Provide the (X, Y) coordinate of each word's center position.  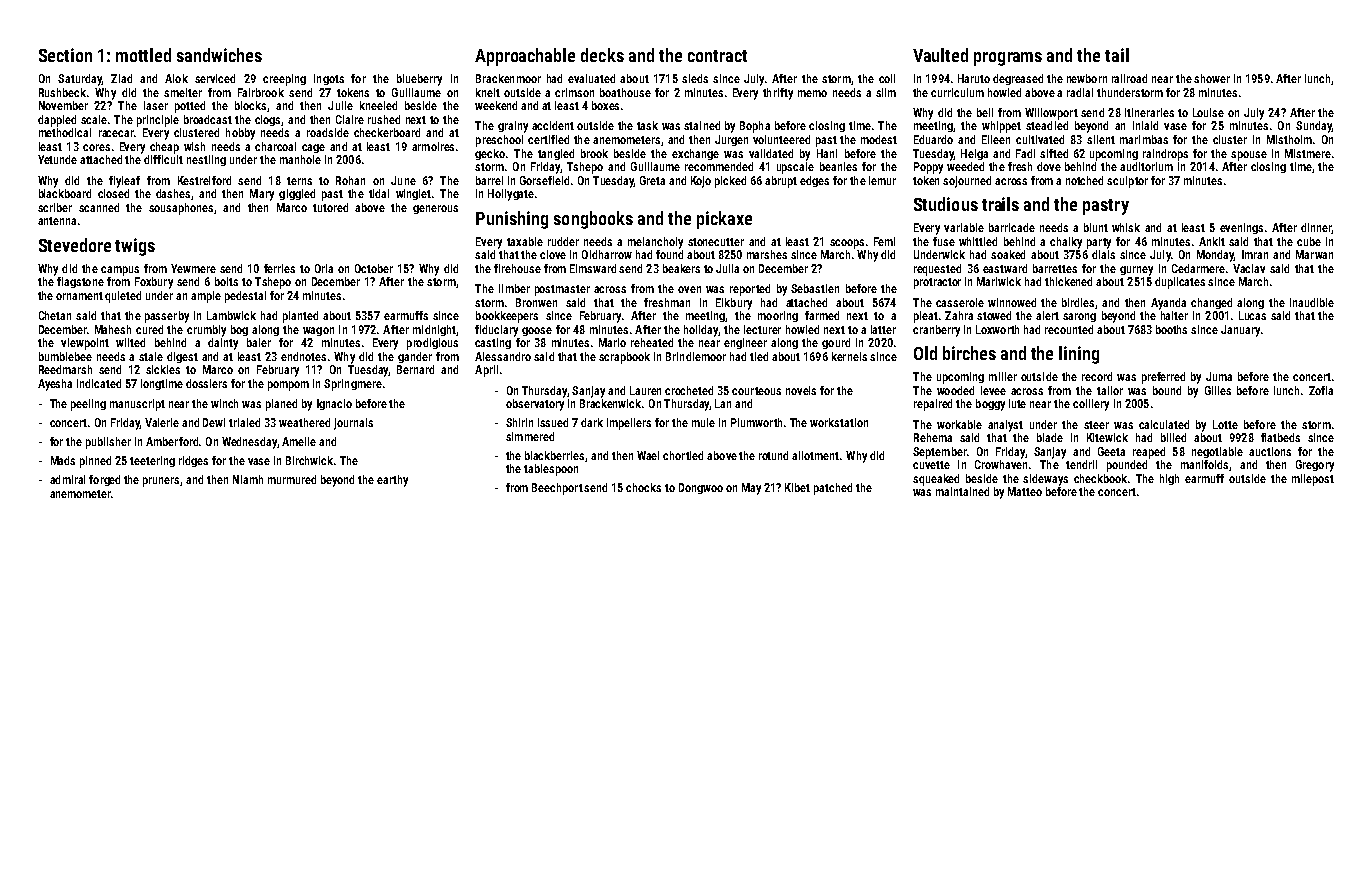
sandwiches (219, 55)
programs (1008, 59)
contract (717, 56)
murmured (292, 479)
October (374, 268)
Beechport (557, 489)
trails (1000, 204)
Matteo (1025, 491)
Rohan (350, 180)
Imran (1255, 254)
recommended (719, 166)
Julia (727, 268)
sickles (163, 369)
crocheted (689, 390)
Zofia (1321, 390)
